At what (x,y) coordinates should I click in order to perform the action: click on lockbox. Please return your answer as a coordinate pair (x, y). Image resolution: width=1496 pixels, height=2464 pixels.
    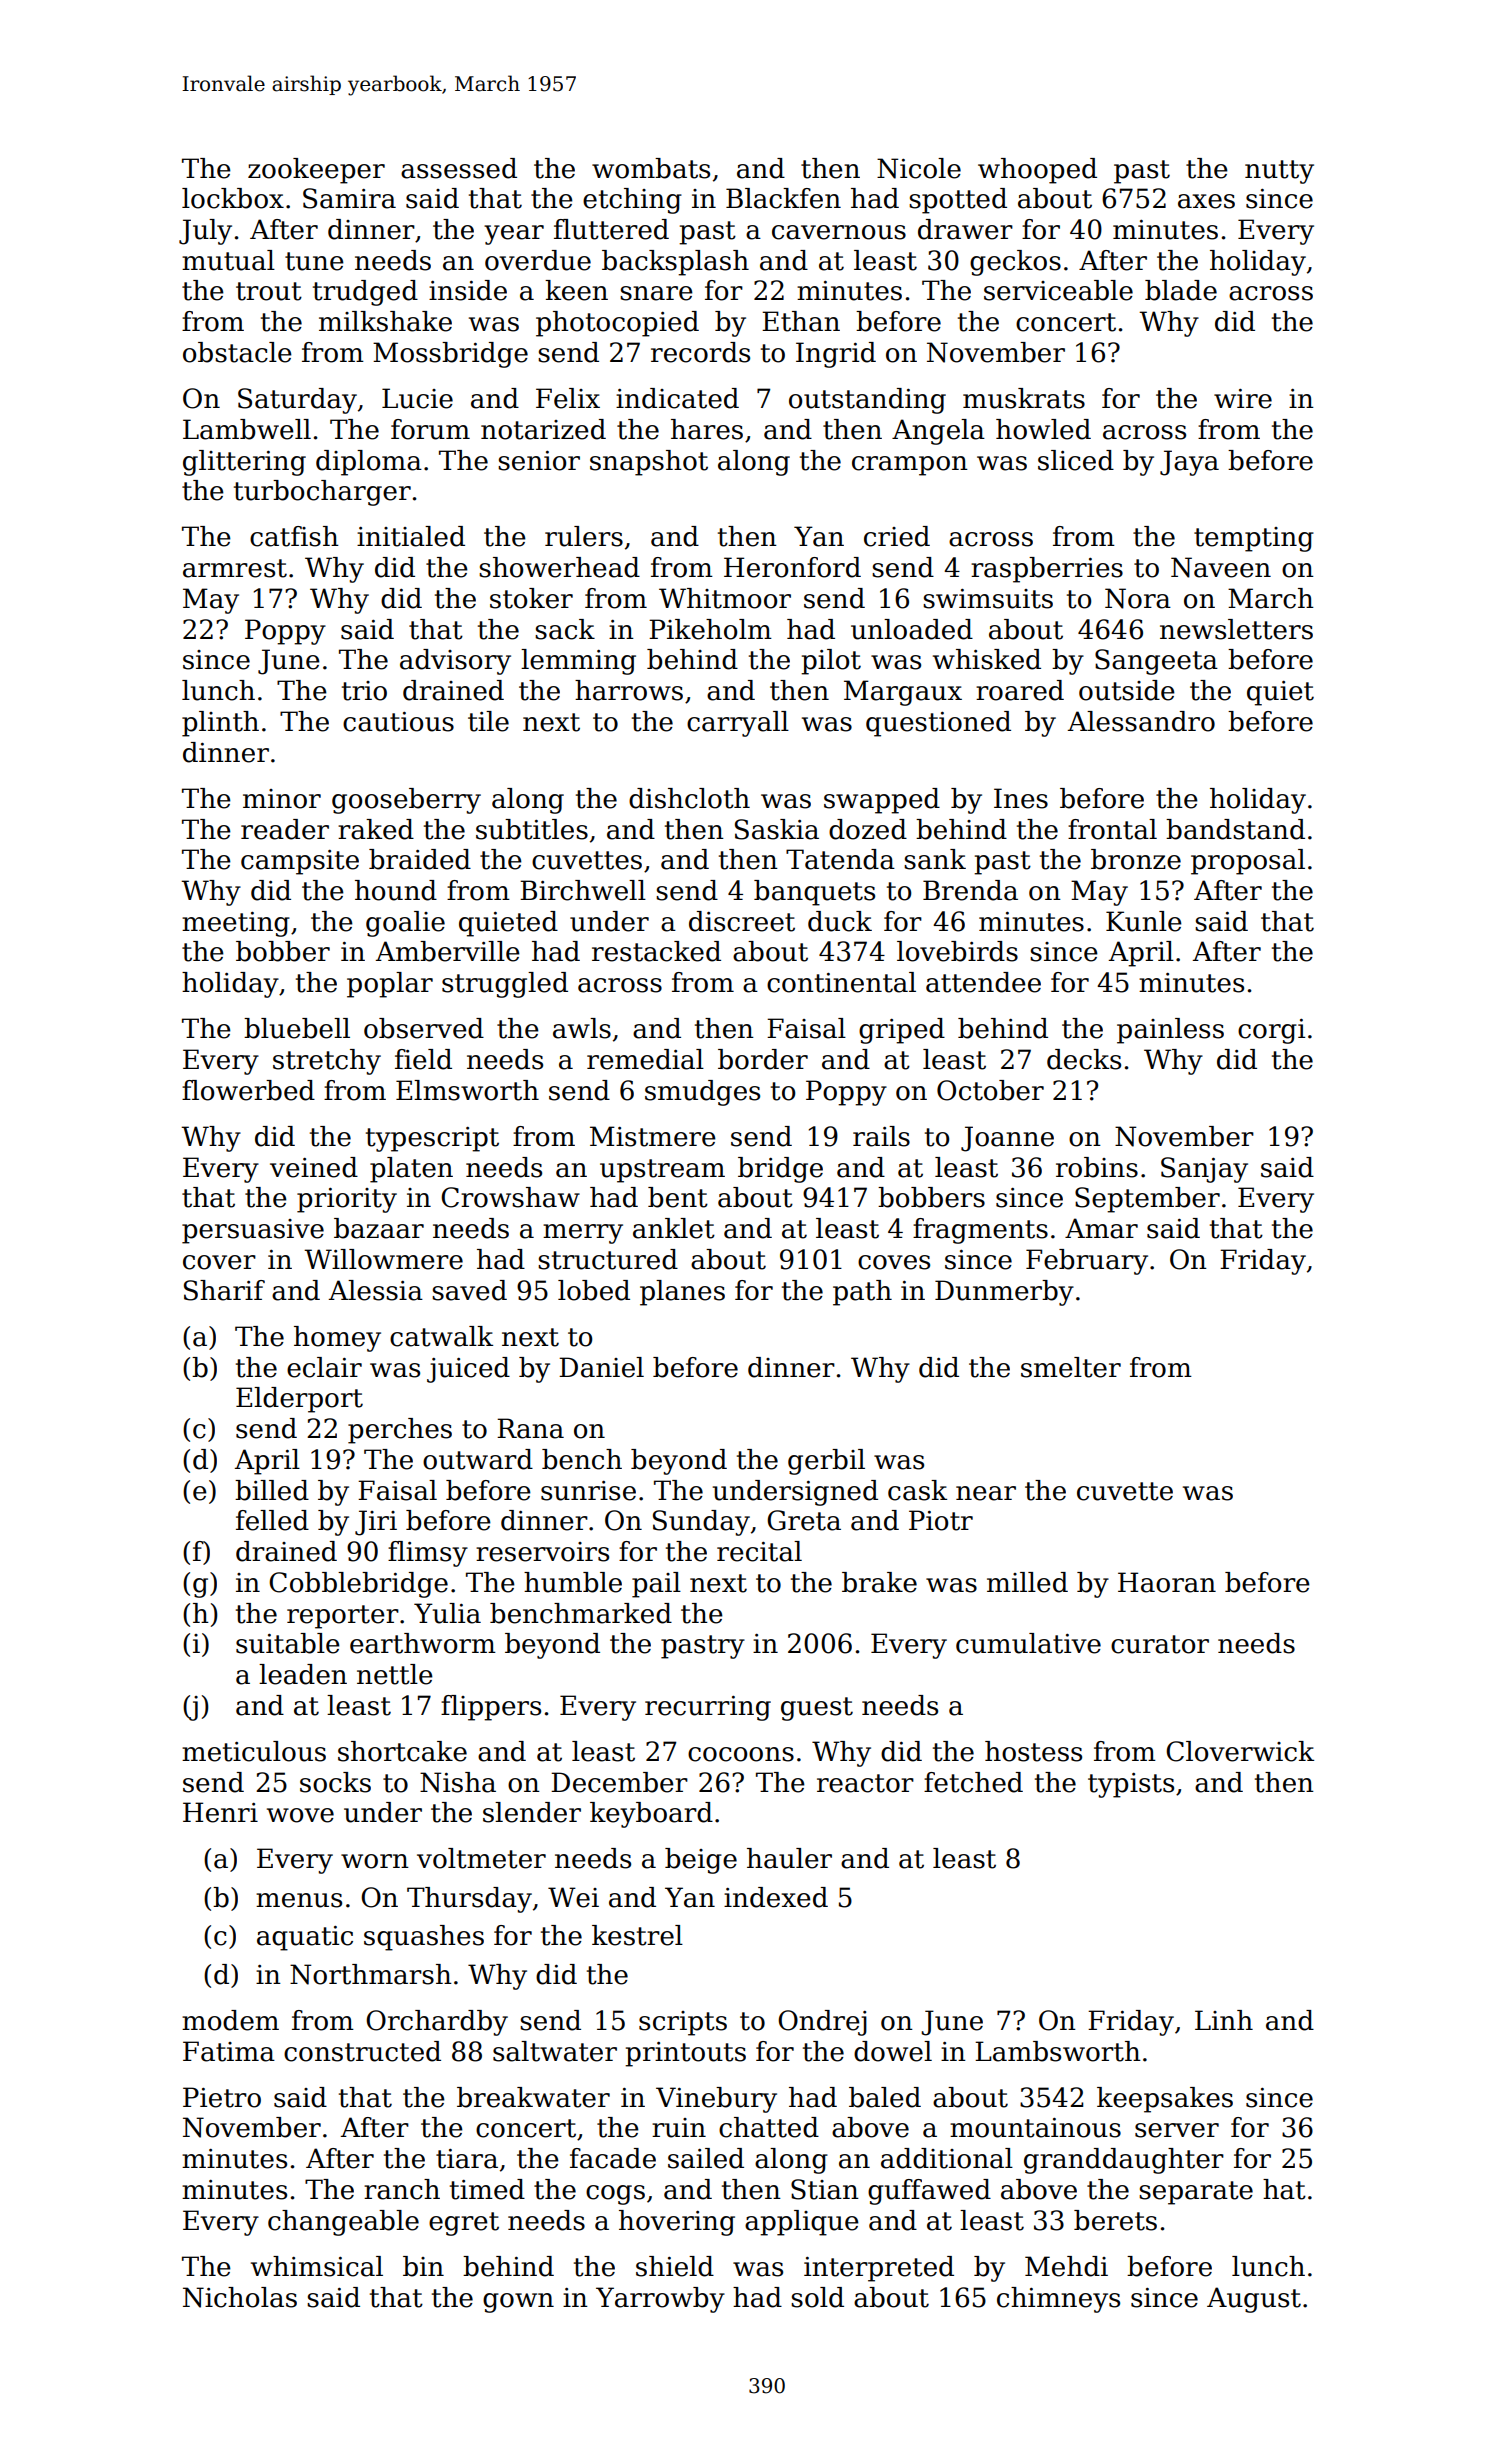
    Looking at the image, I should click on (233, 198).
